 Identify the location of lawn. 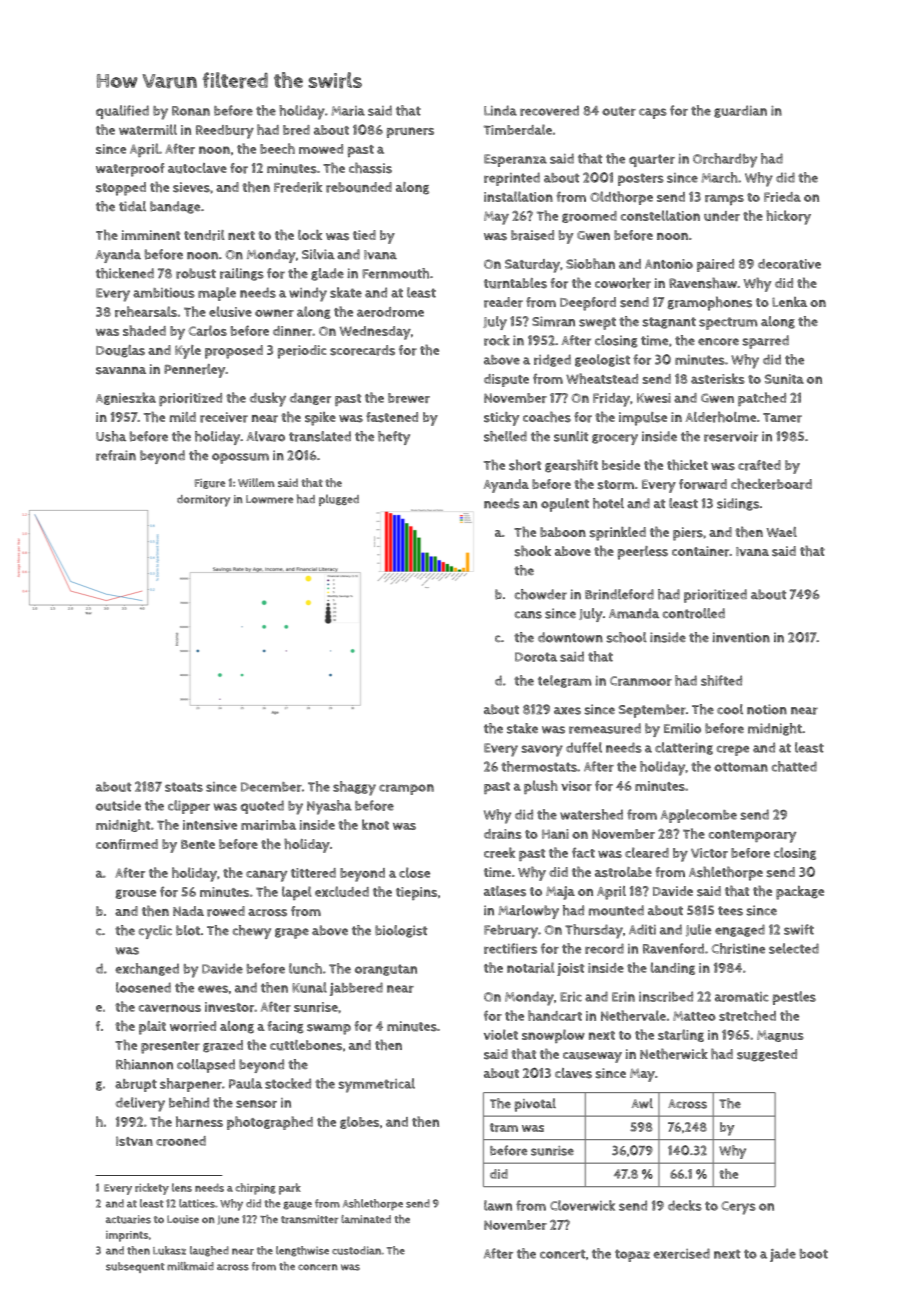
(498, 1205).
